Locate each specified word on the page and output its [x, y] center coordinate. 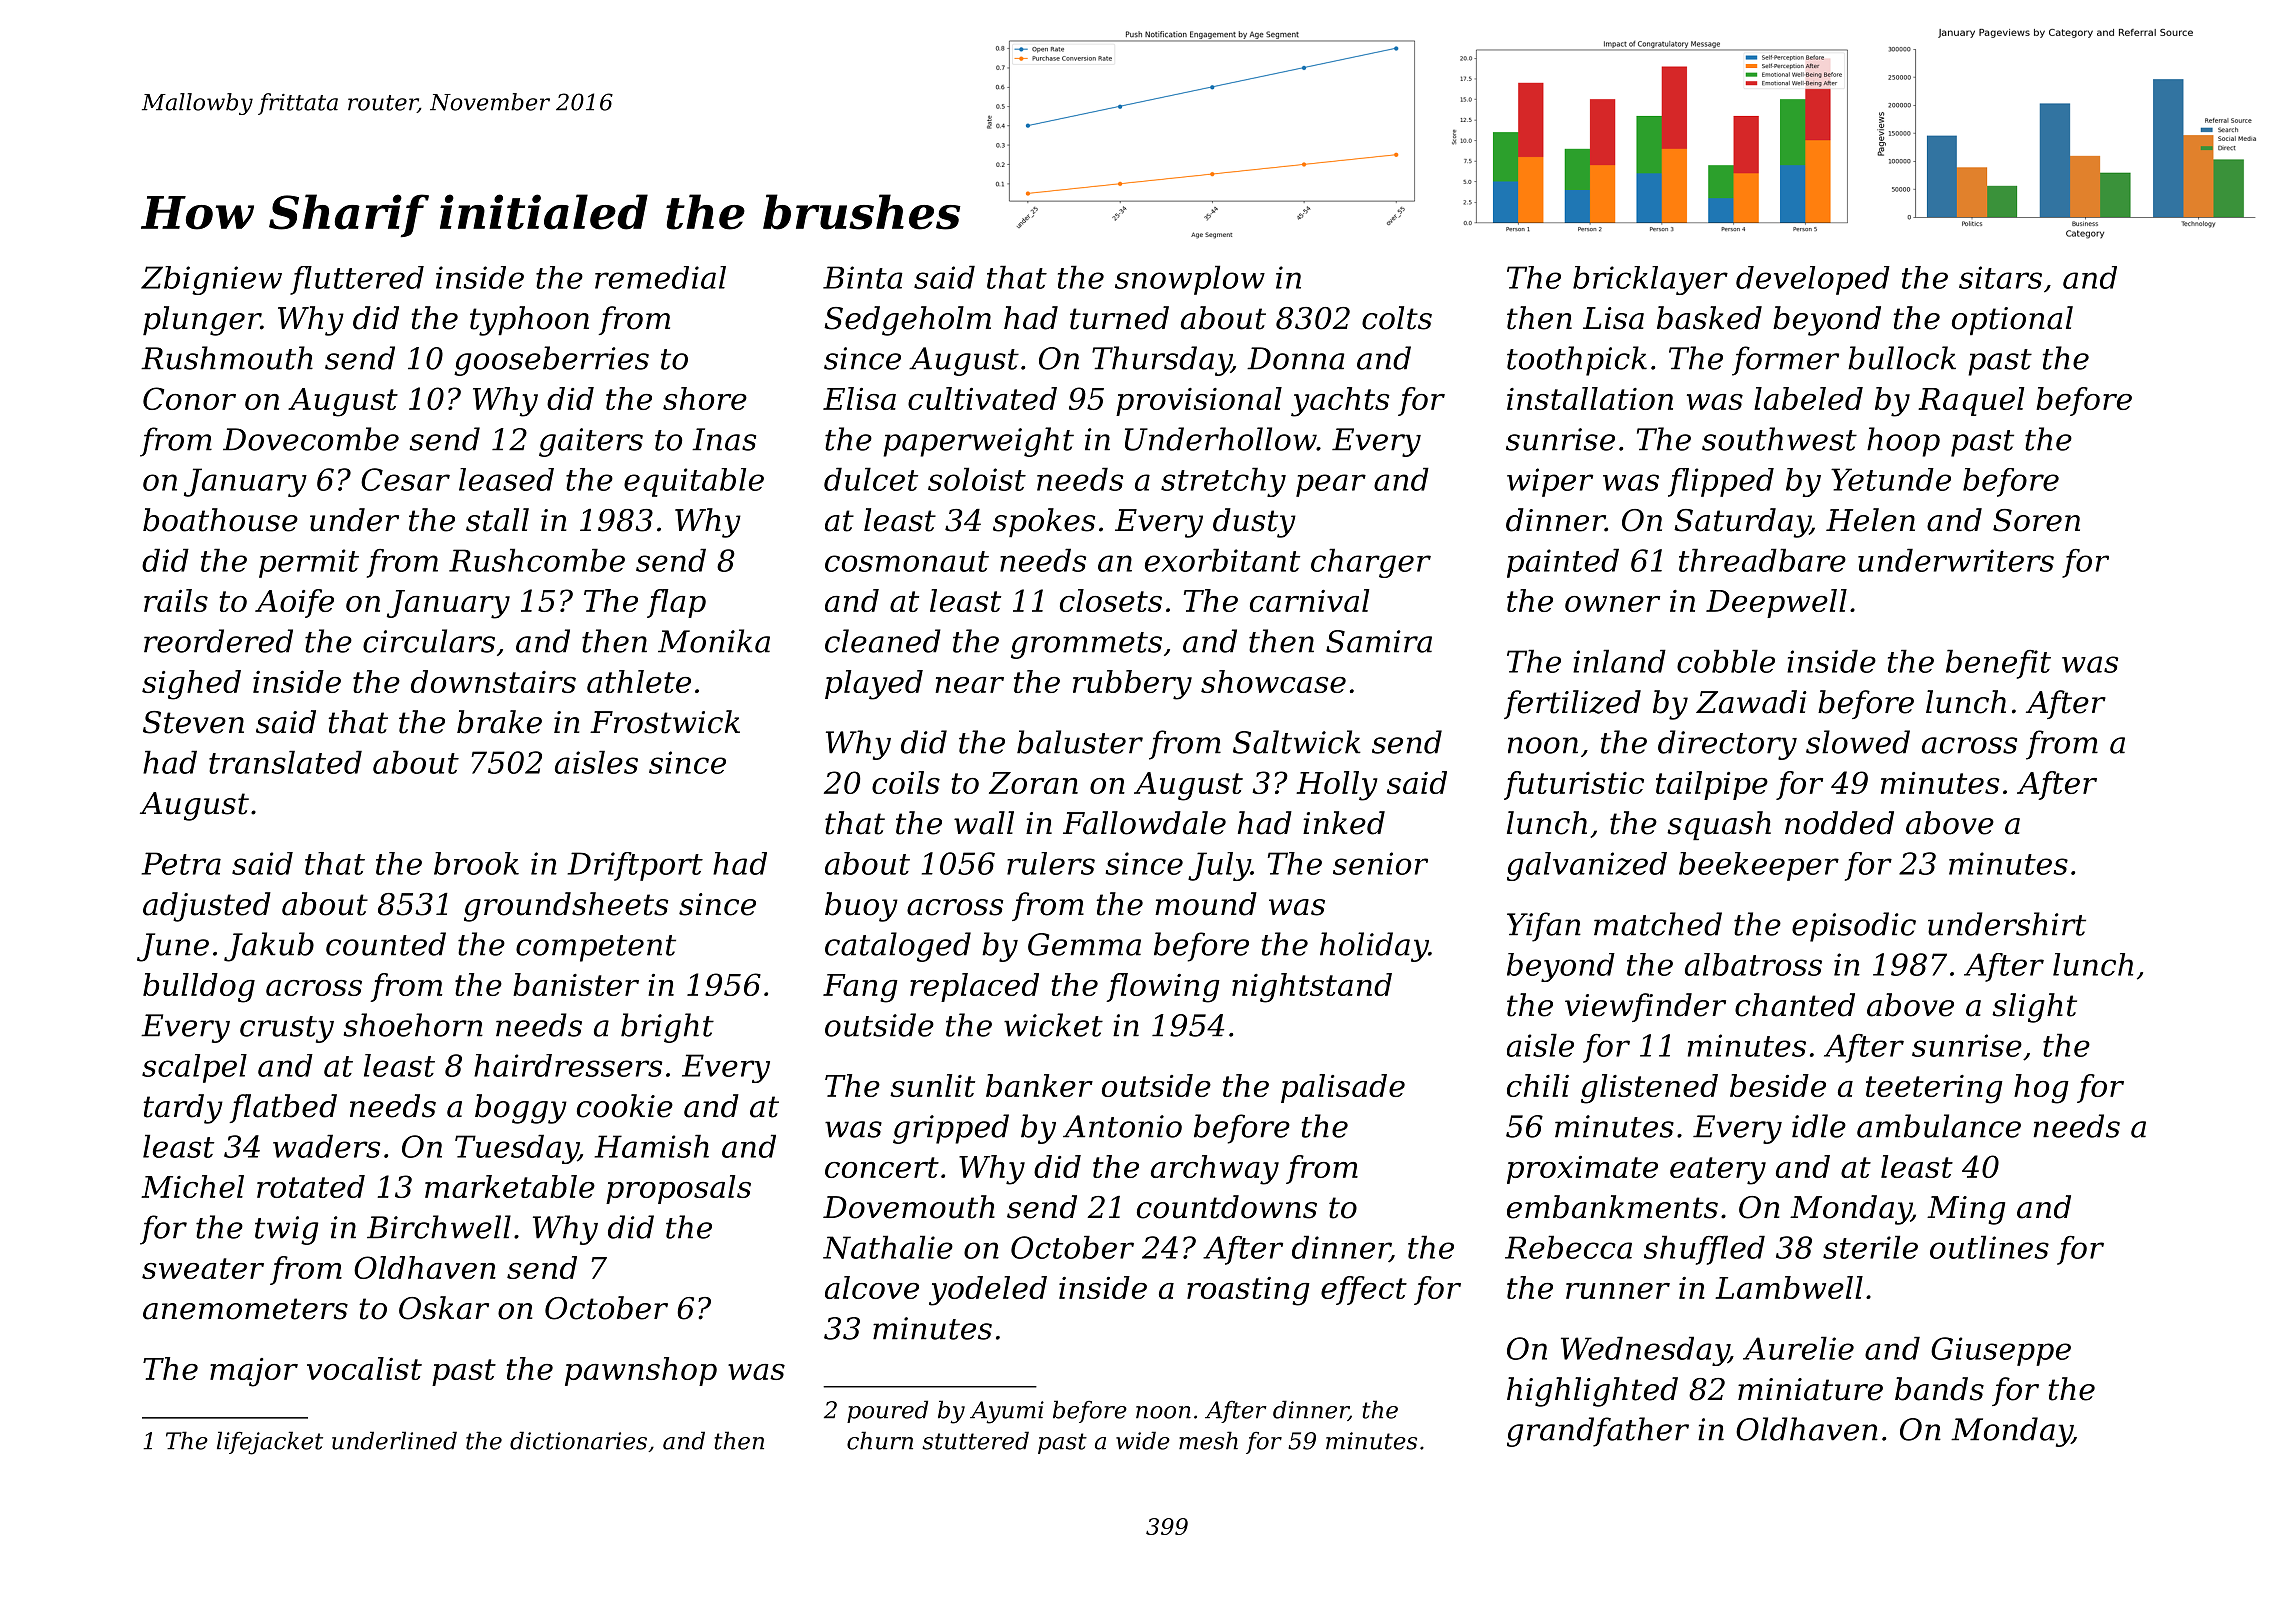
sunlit [932, 1085]
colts [1397, 318]
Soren [2036, 520]
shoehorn [413, 1025]
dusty [1254, 523]
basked [1709, 318]
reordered [218, 641]
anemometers [245, 1309]
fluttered [357, 280]
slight [2034, 1008]
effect [1364, 1290]
